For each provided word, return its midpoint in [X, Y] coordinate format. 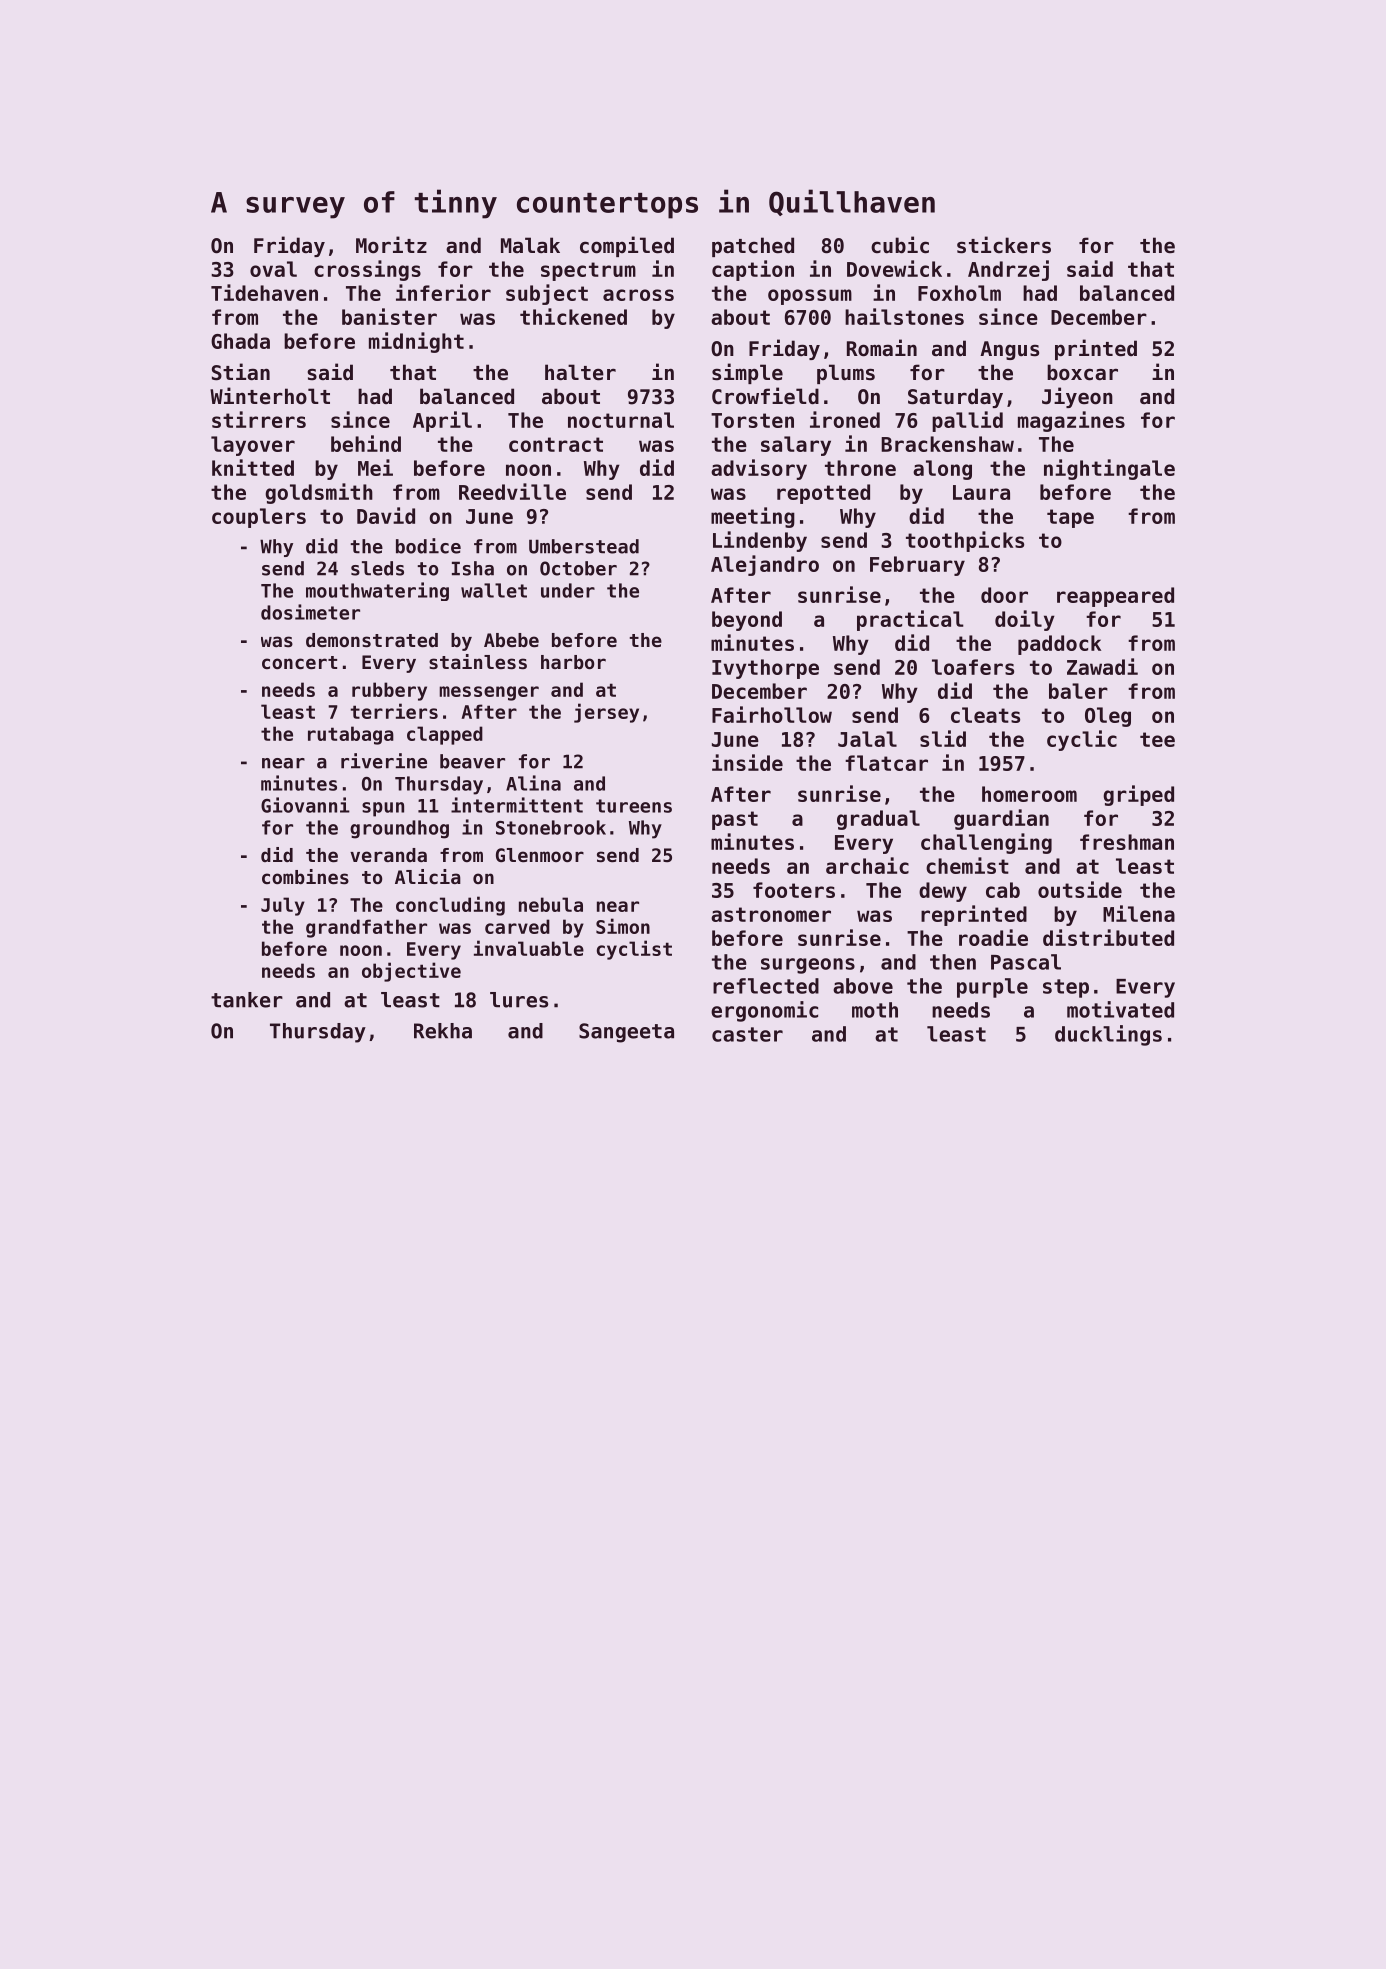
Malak [530, 245]
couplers [259, 518]
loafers [973, 667]
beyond [747, 621]
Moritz [391, 245]
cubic [900, 245]
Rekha [443, 1031]
